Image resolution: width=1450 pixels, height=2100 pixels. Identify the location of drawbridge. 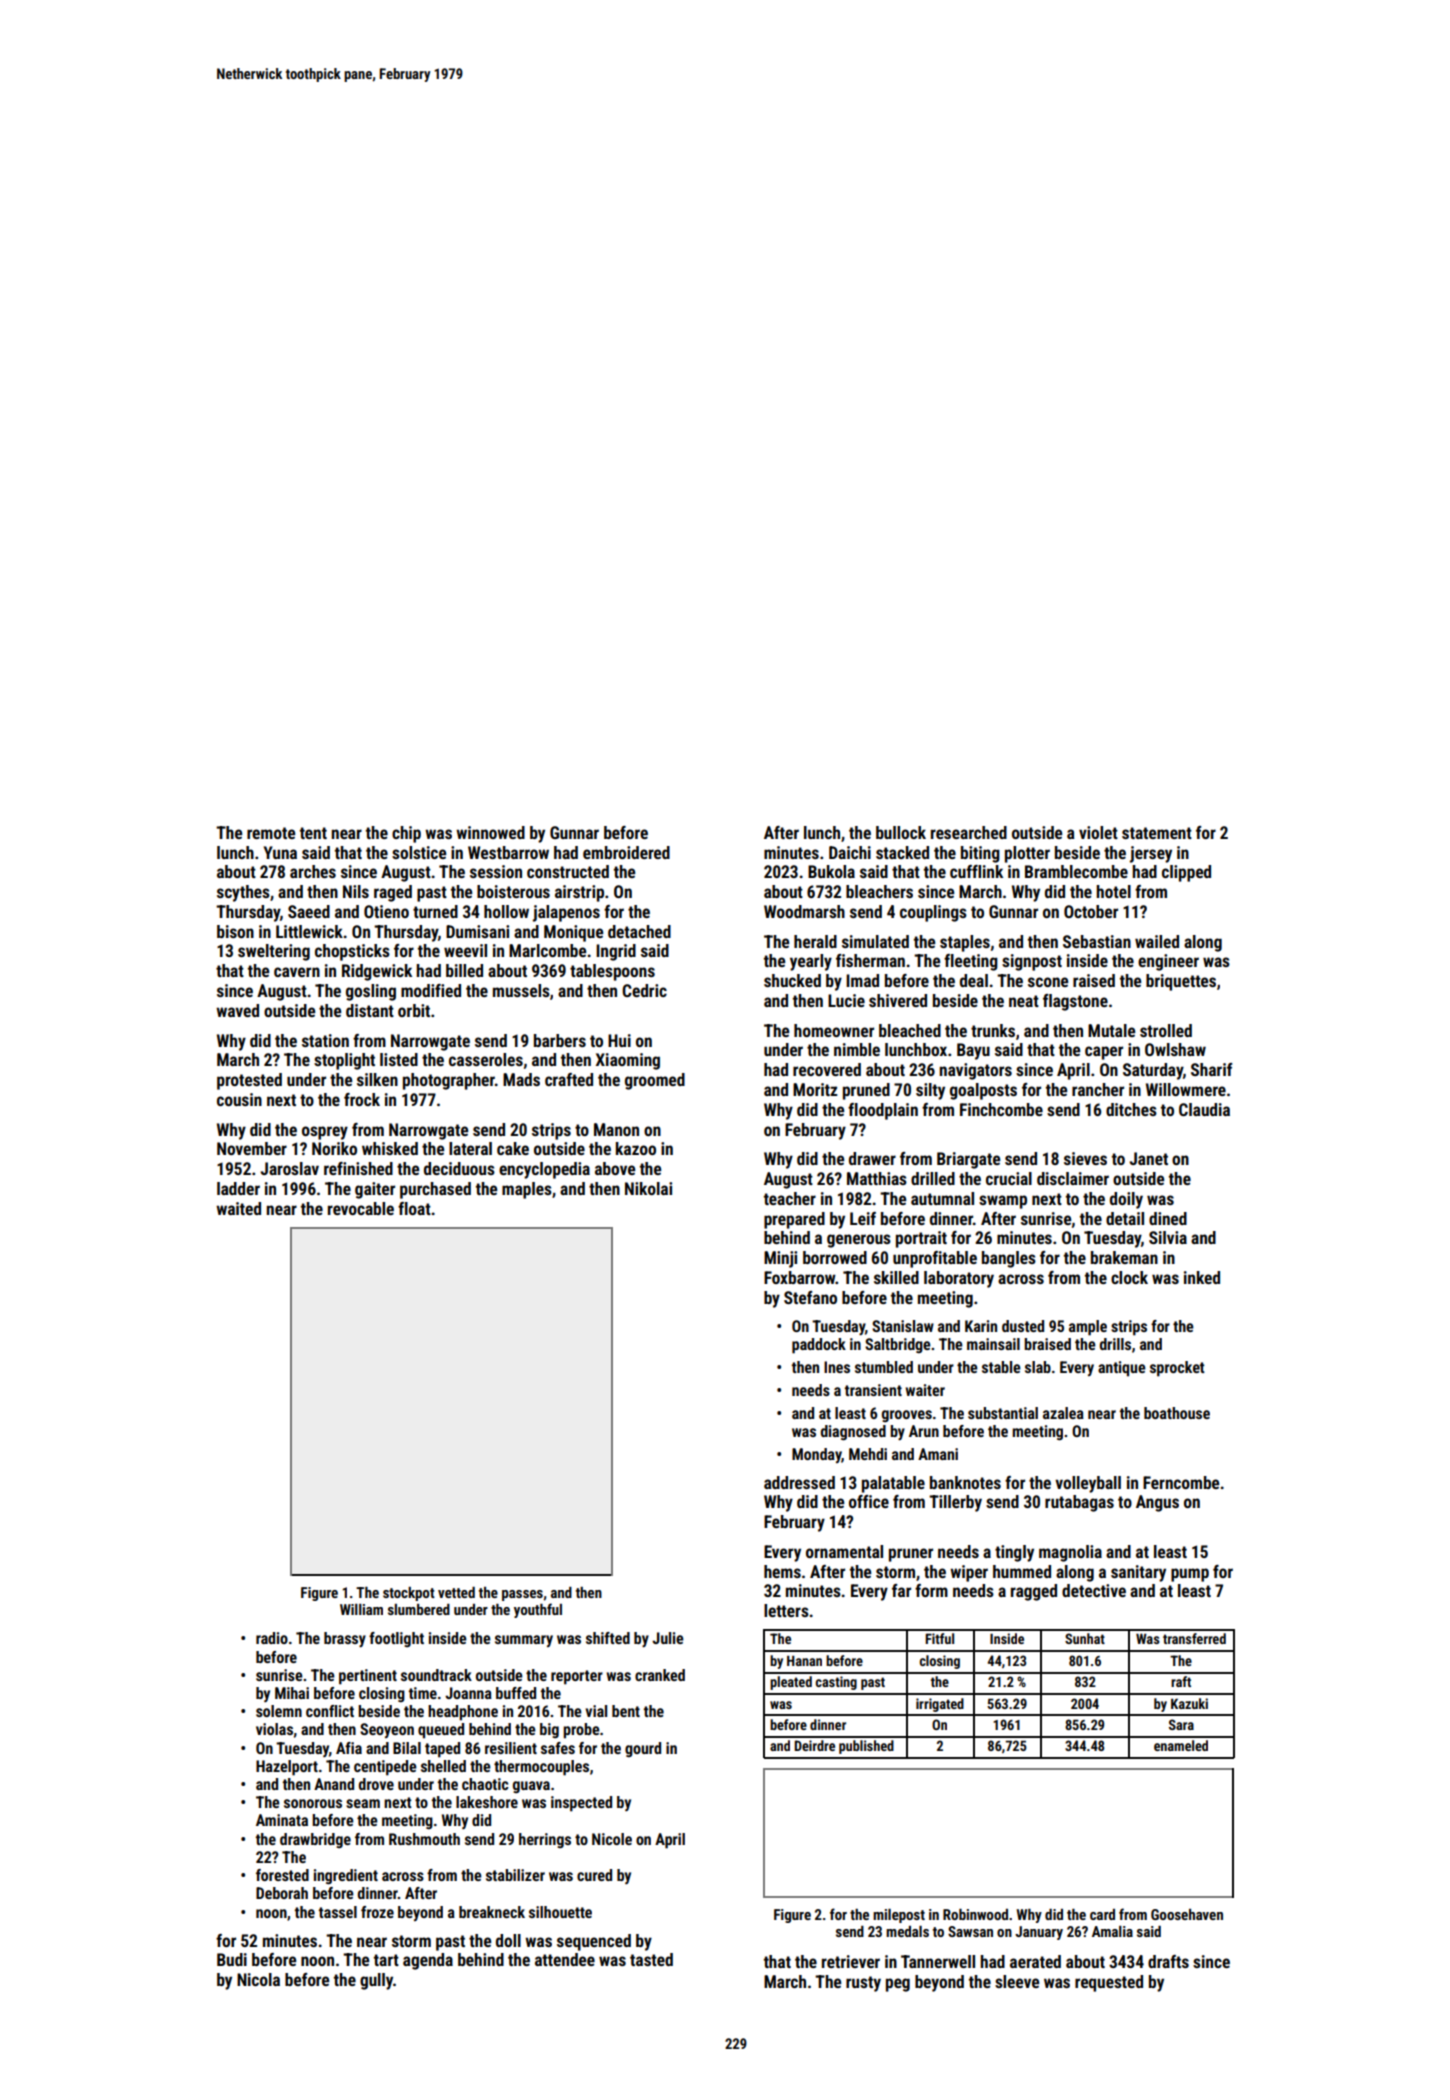
(315, 1840).
